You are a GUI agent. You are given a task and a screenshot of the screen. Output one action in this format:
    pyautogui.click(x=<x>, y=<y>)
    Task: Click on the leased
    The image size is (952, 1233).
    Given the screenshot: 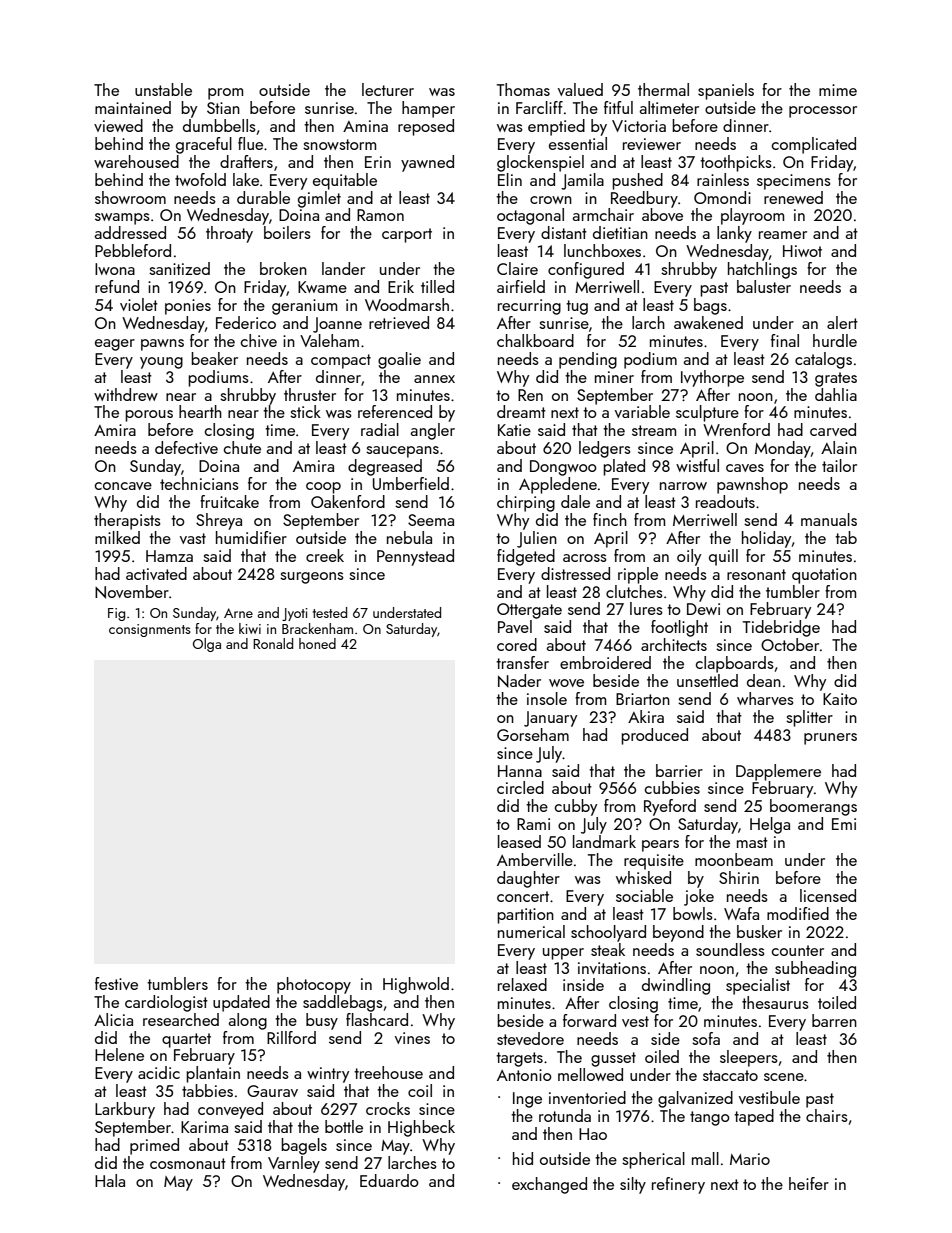 What is the action you would take?
    pyautogui.click(x=519, y=841)
